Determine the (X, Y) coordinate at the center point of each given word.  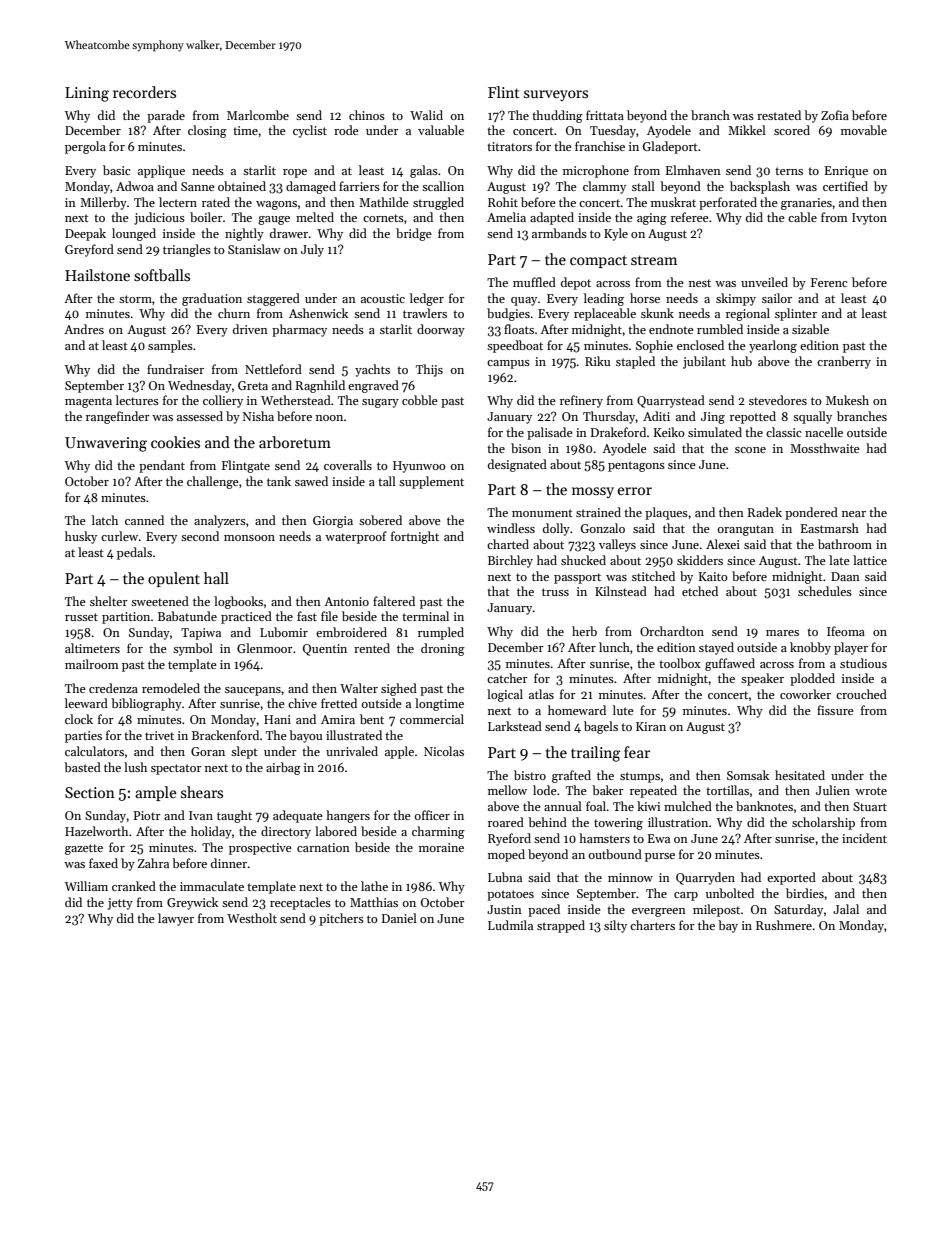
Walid (426, 115)
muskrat (673, 202)
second (200, 536)
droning (443, 649)
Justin (504, 909)
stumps (640, 777)
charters (652, 925)
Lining (87, 94)
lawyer (176, 919)
